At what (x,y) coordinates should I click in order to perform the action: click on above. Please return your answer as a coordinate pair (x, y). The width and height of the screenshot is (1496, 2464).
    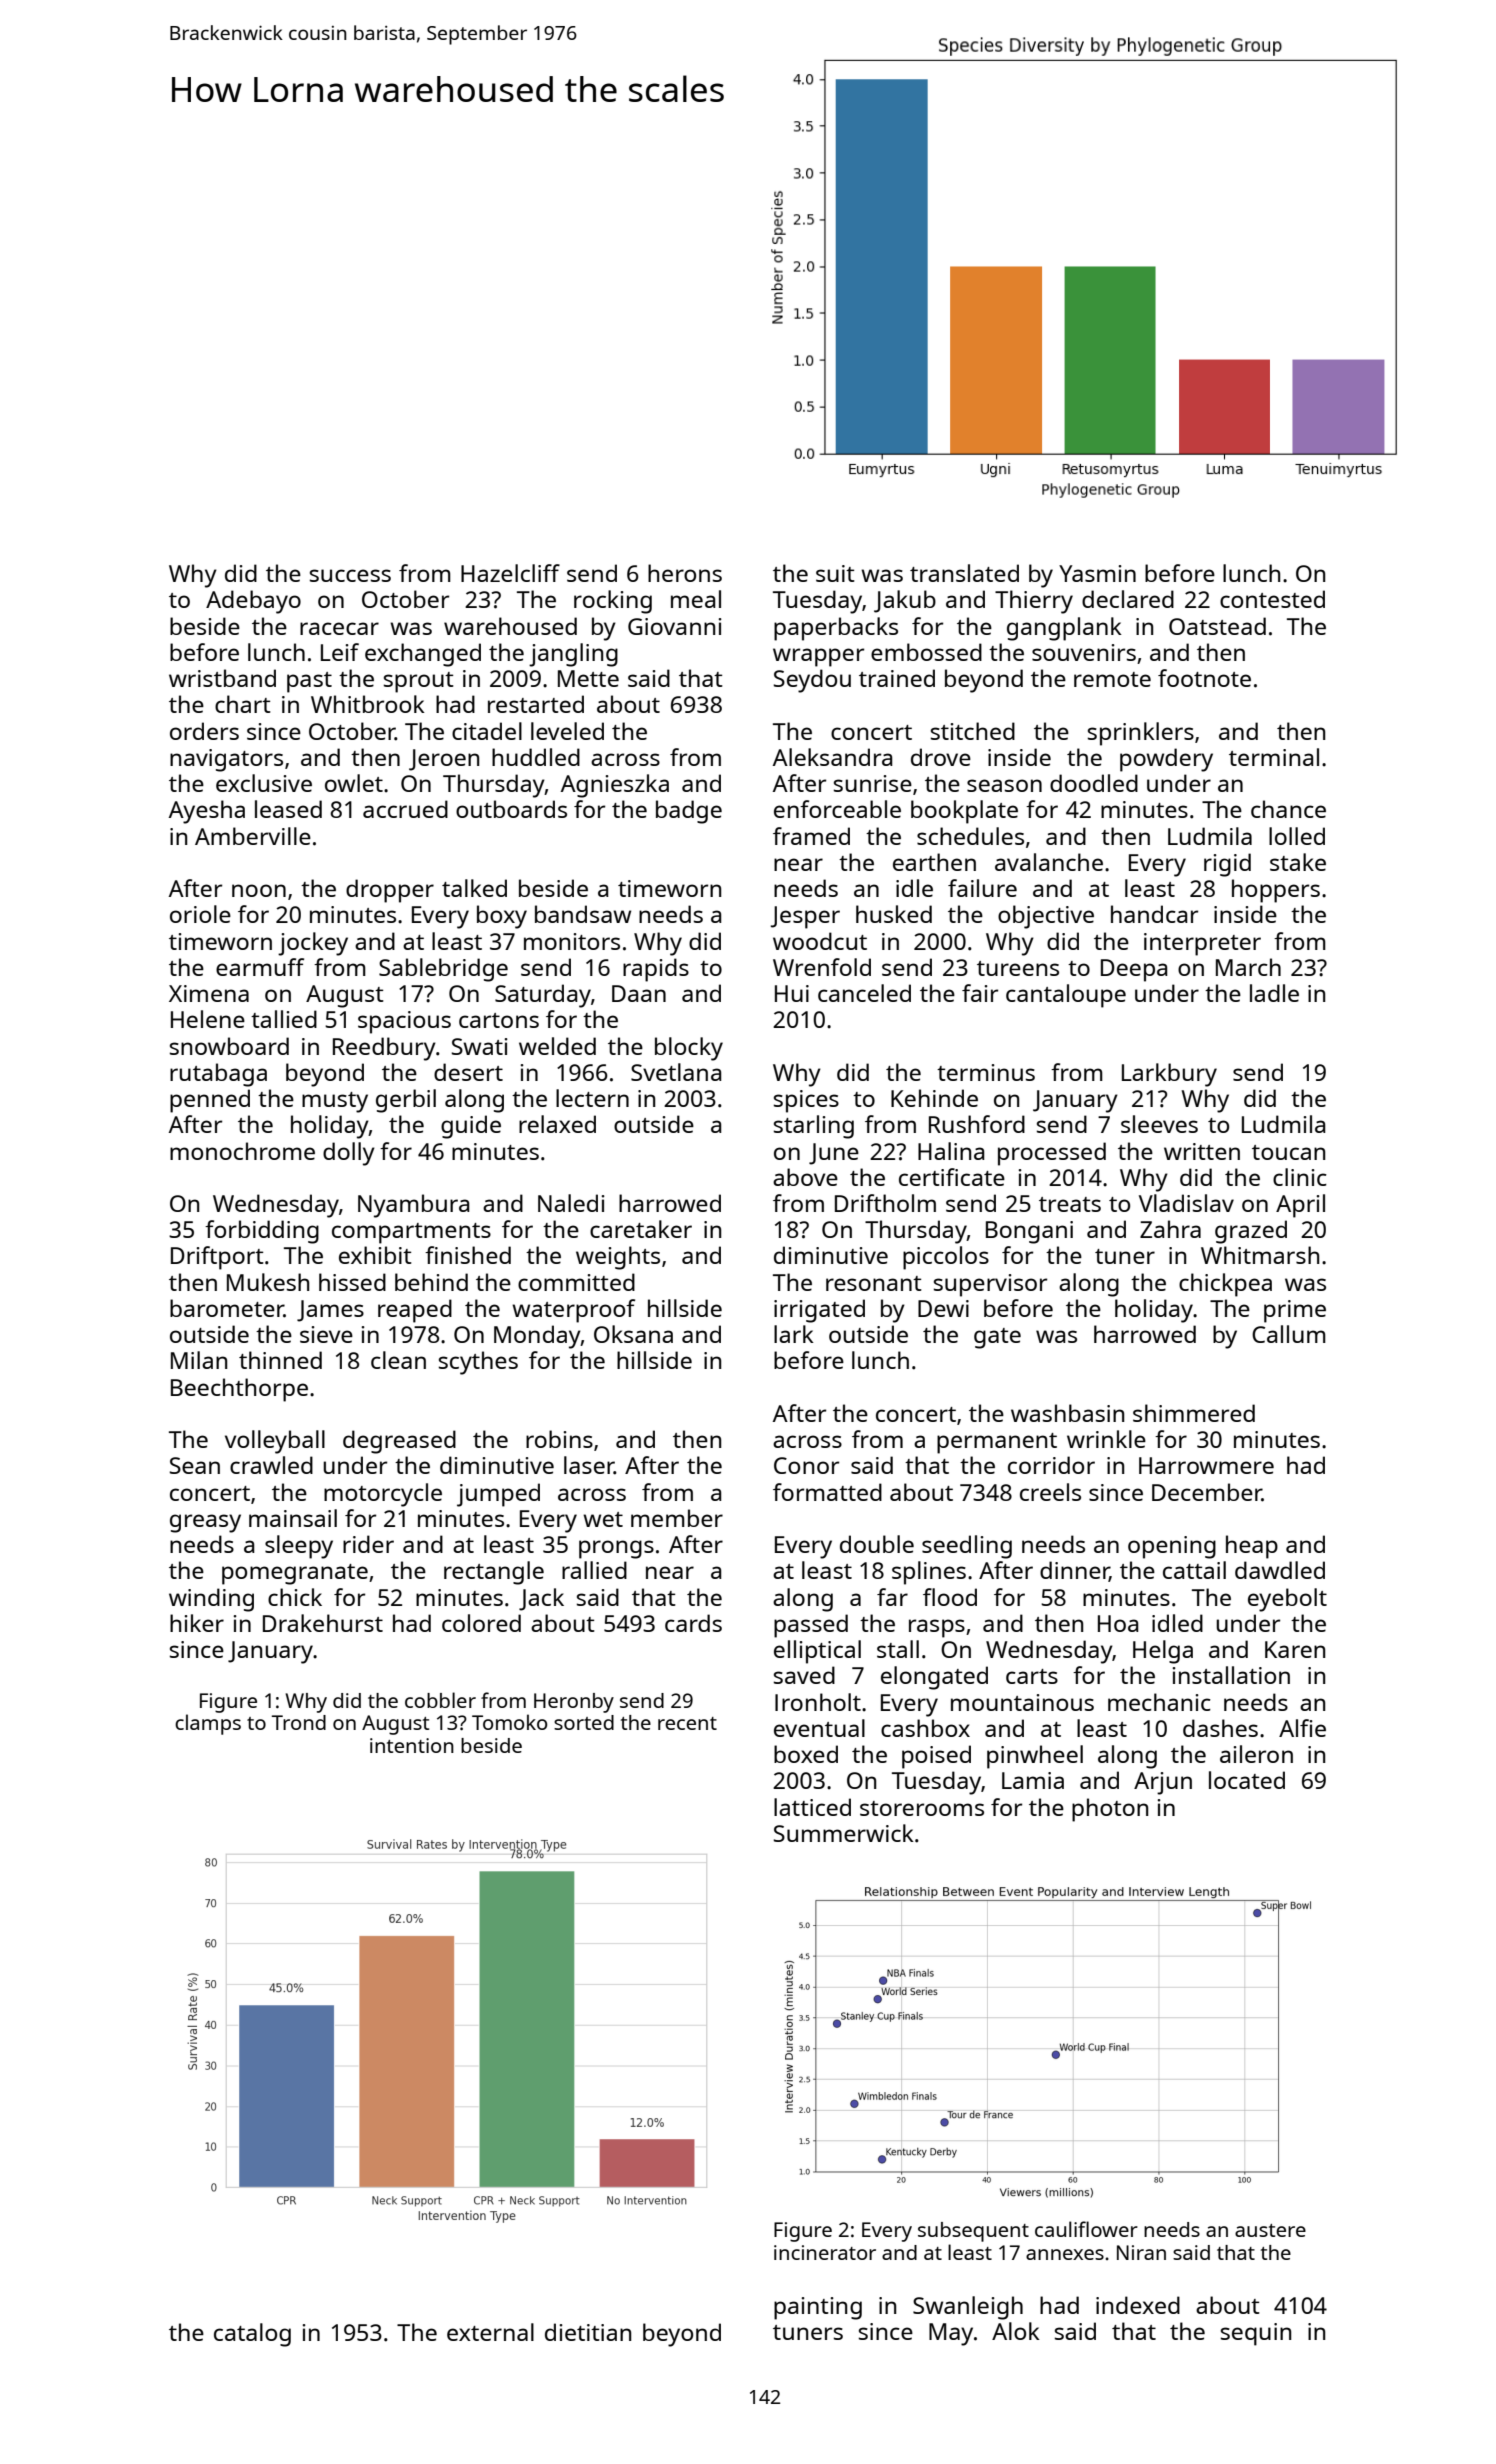
    Looking at the image, I should click on (805, 1177).
